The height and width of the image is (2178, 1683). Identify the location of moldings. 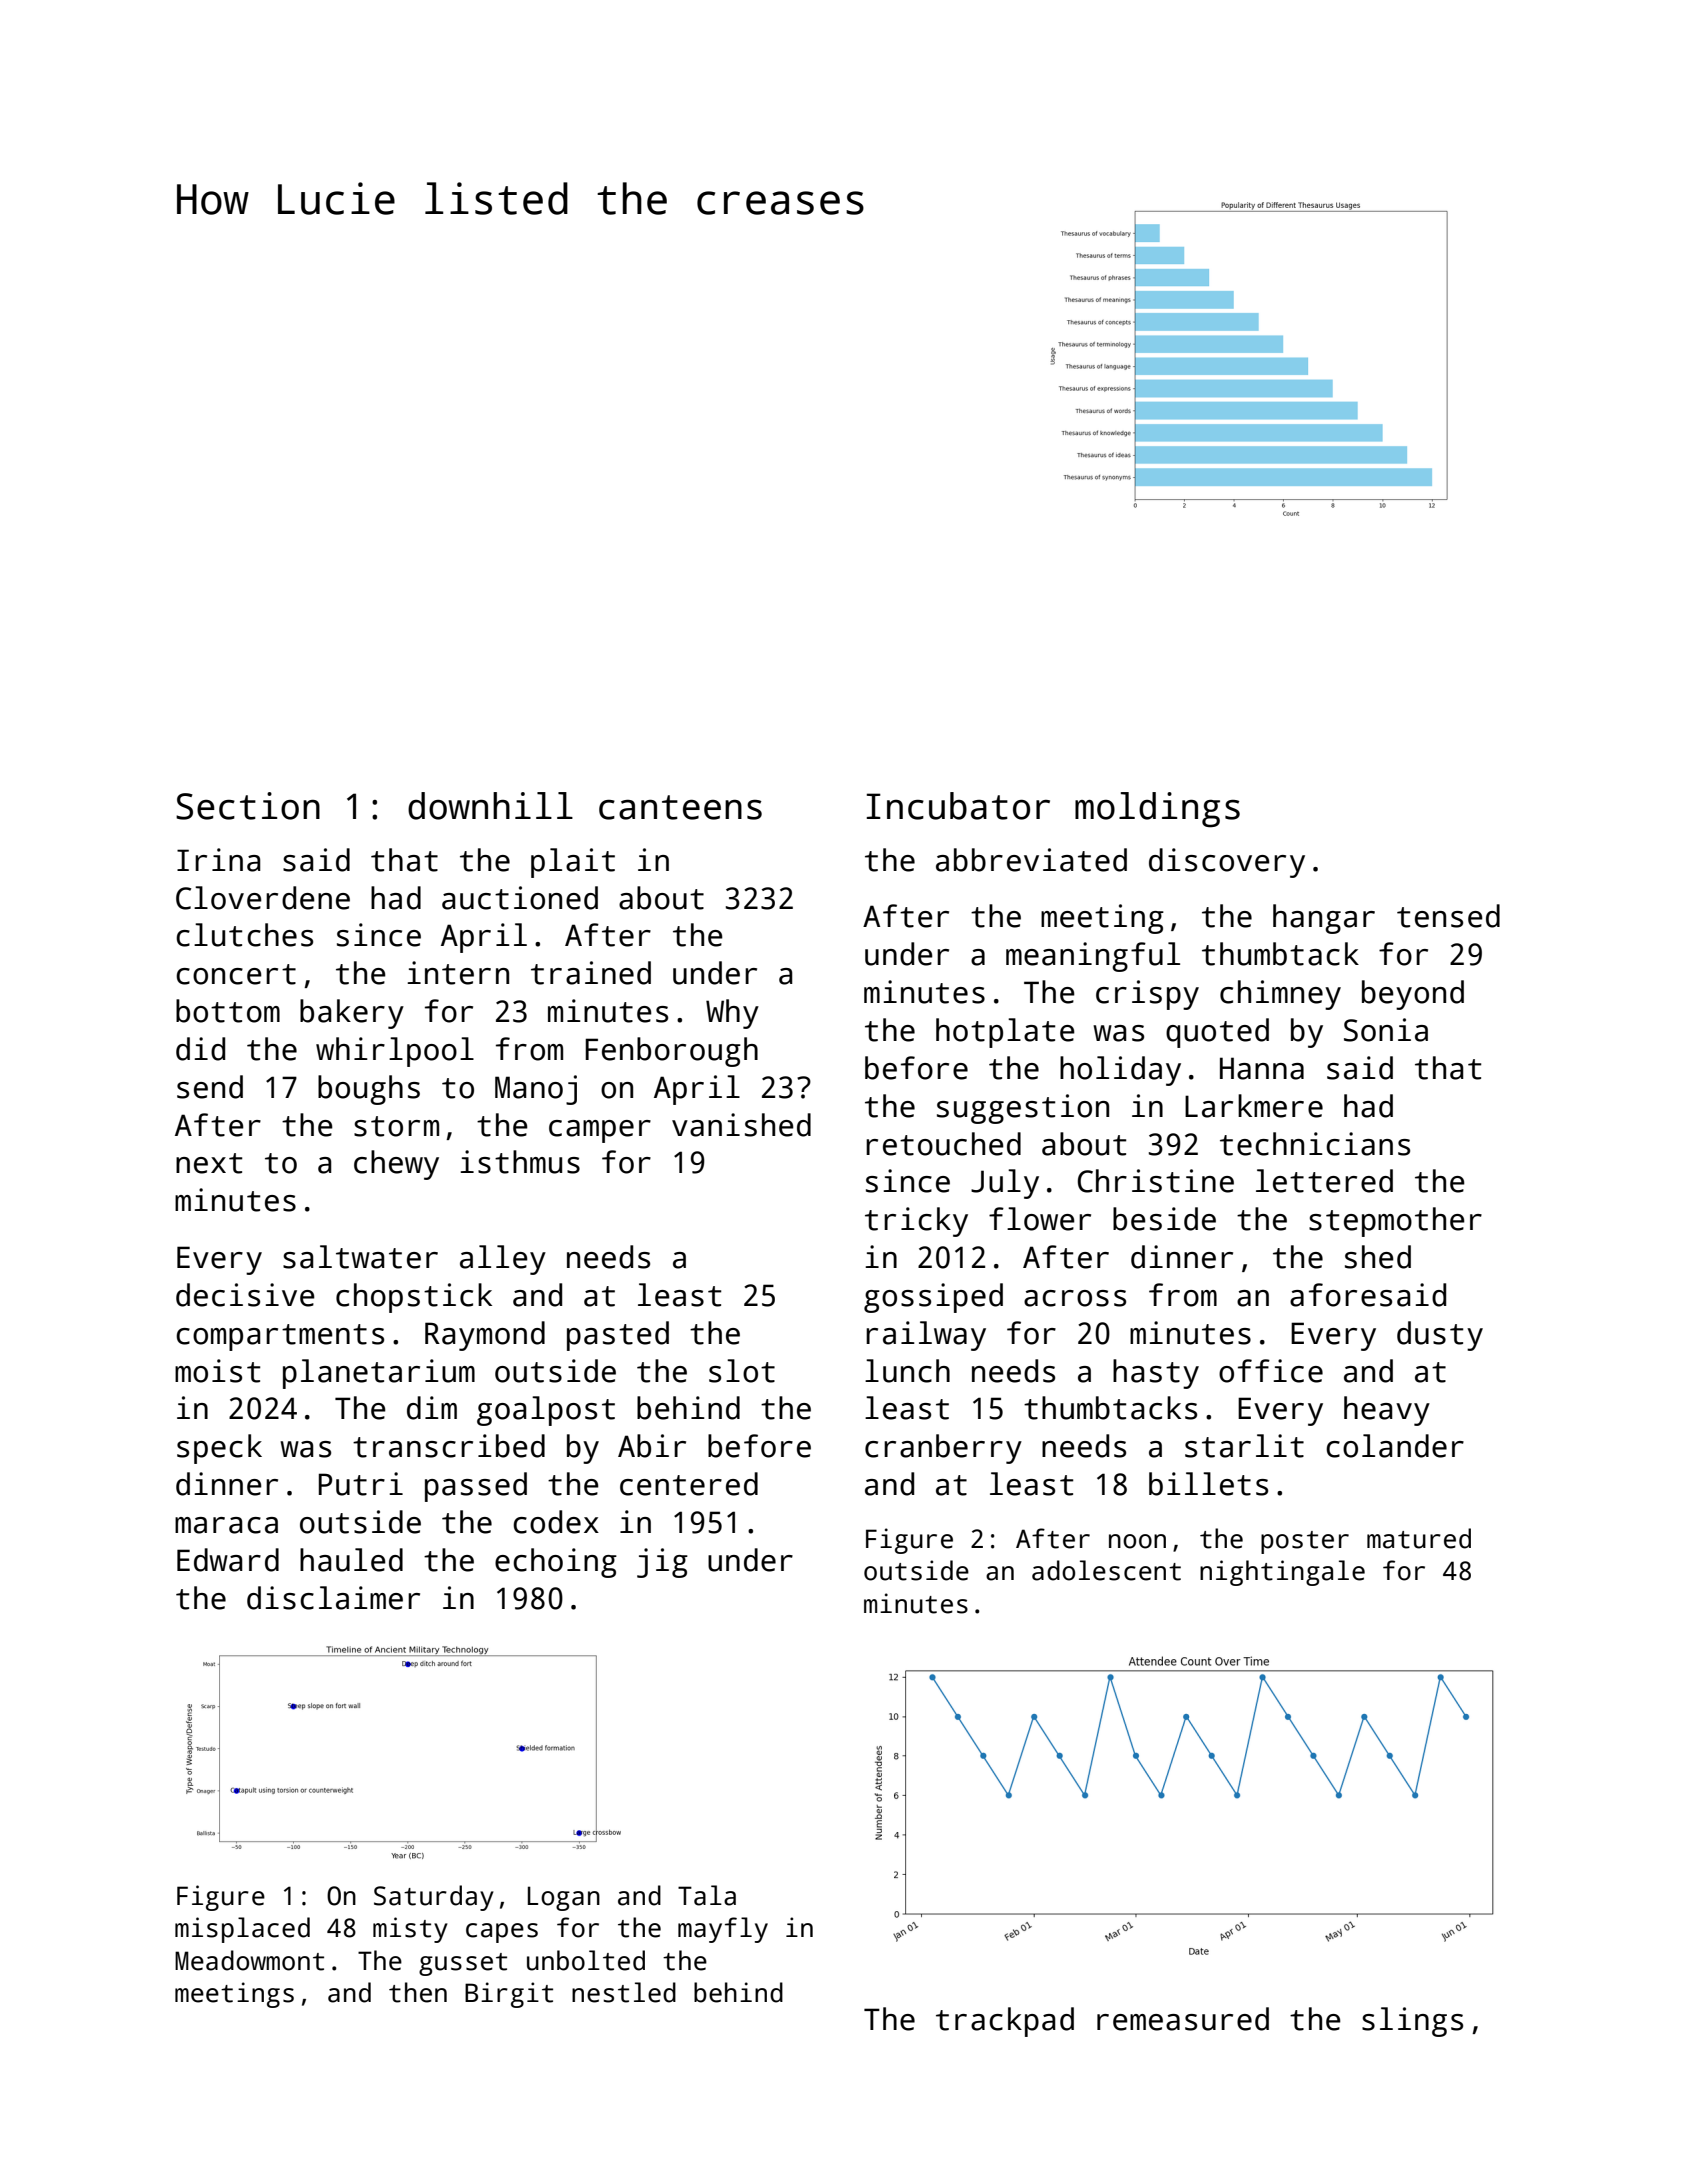
(1157, 810).
